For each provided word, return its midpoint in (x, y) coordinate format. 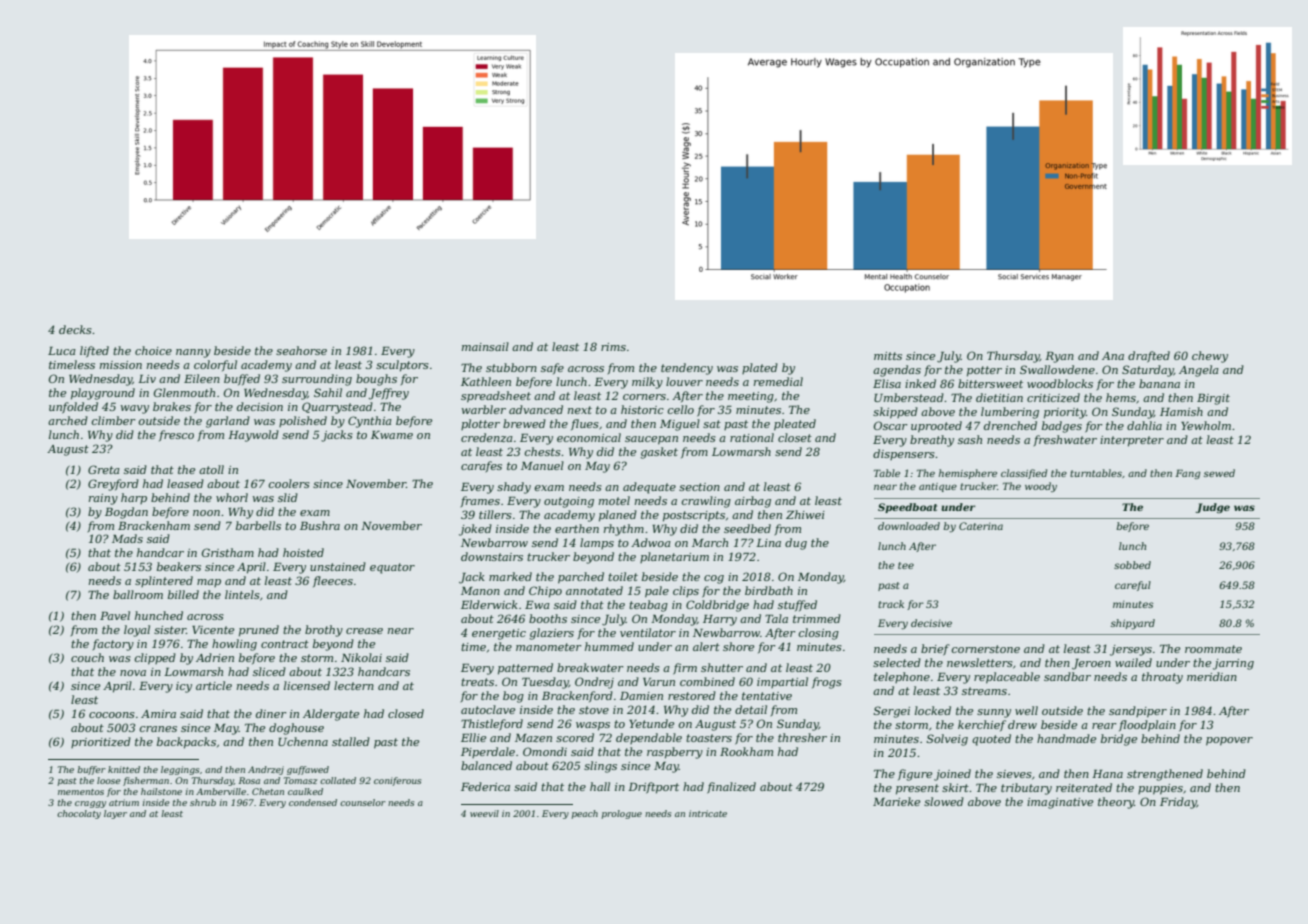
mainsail (485, 346)
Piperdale (488, 752)
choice (153, 350)
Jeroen (1091, 664)
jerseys (1131, 650)
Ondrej (594, 683)
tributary (1026, 789)
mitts (888, 356)
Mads (127, 538)
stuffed (797, 605)
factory (113, 645)
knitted (124, 769)
